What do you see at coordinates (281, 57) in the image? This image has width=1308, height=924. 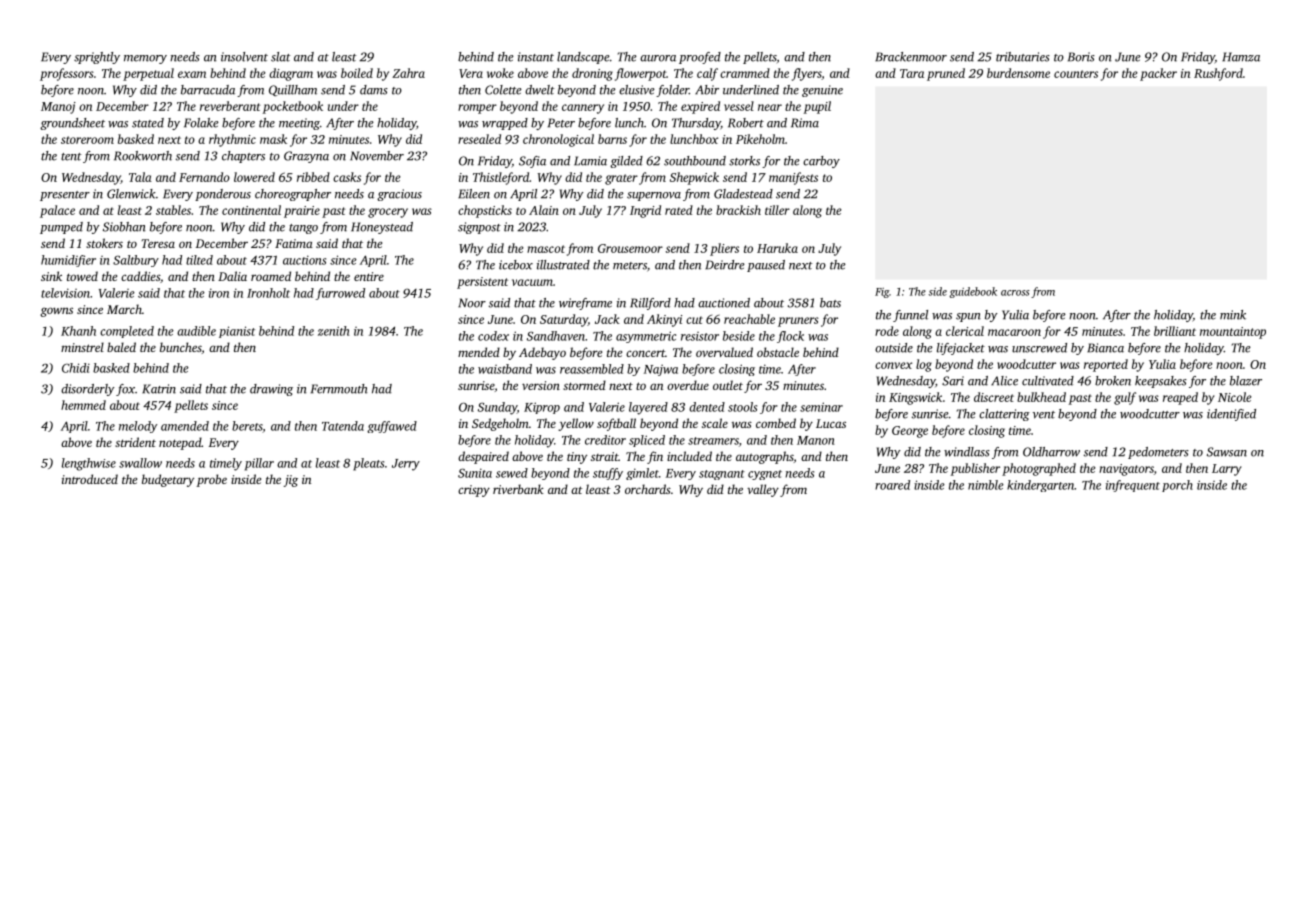 I see `slat` at bounding box center [281, 57].
